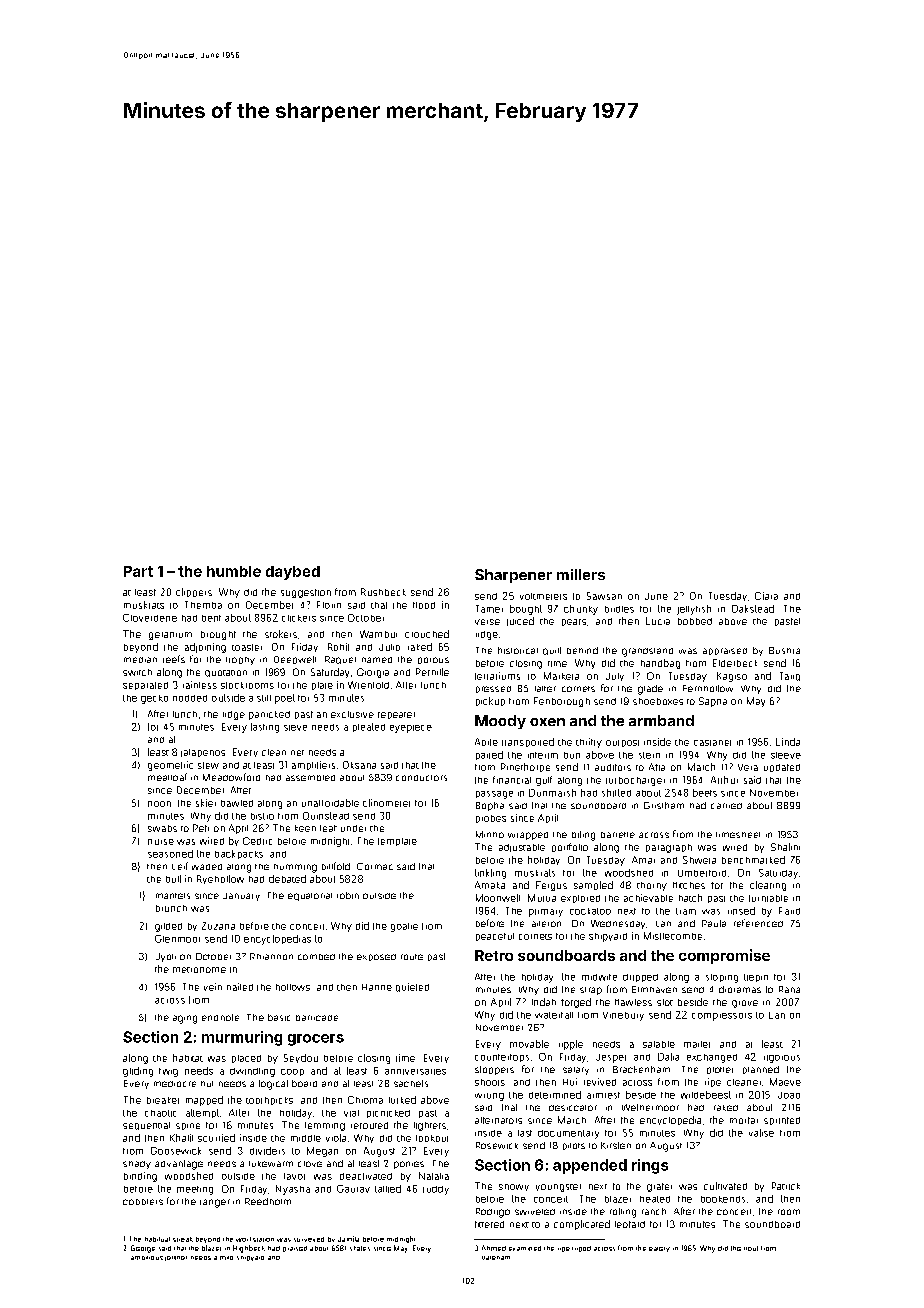  Describe the element at coordinates (143, 1202) in the document. I see `cobblers` at that location.
